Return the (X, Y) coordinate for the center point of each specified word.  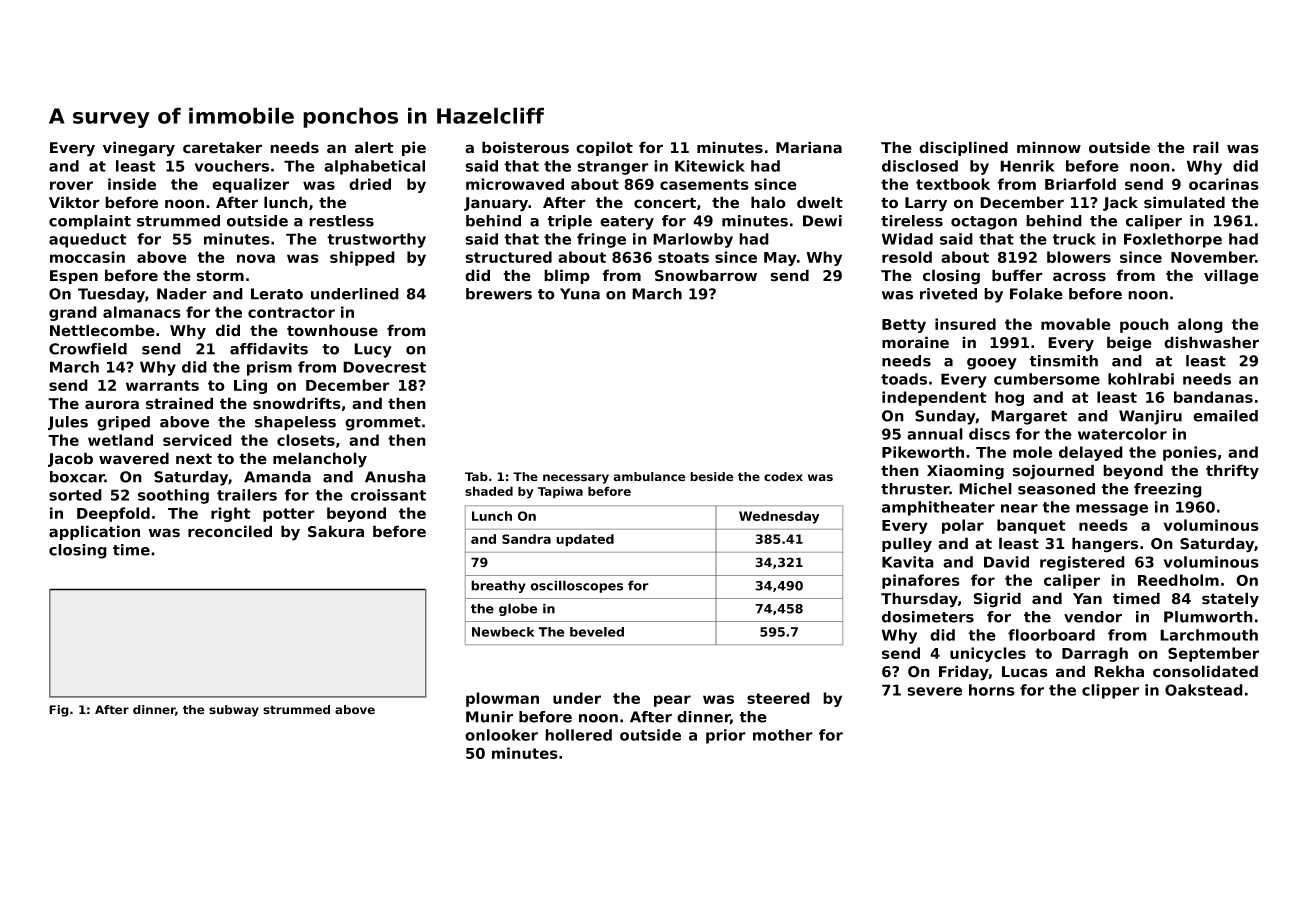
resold (907, 257)
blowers (1079, 257)
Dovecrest (384, 367)
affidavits (269, 349)
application (94, 532)
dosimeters (928, 617)
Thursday (919, 600)
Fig (59, 711)
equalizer (250, 185)
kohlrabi (1141, 379)
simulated (1184, 202)
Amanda (277, 477)
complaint (90, 222)
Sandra (526, 539)
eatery (627, 223)
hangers (1105, 545)
